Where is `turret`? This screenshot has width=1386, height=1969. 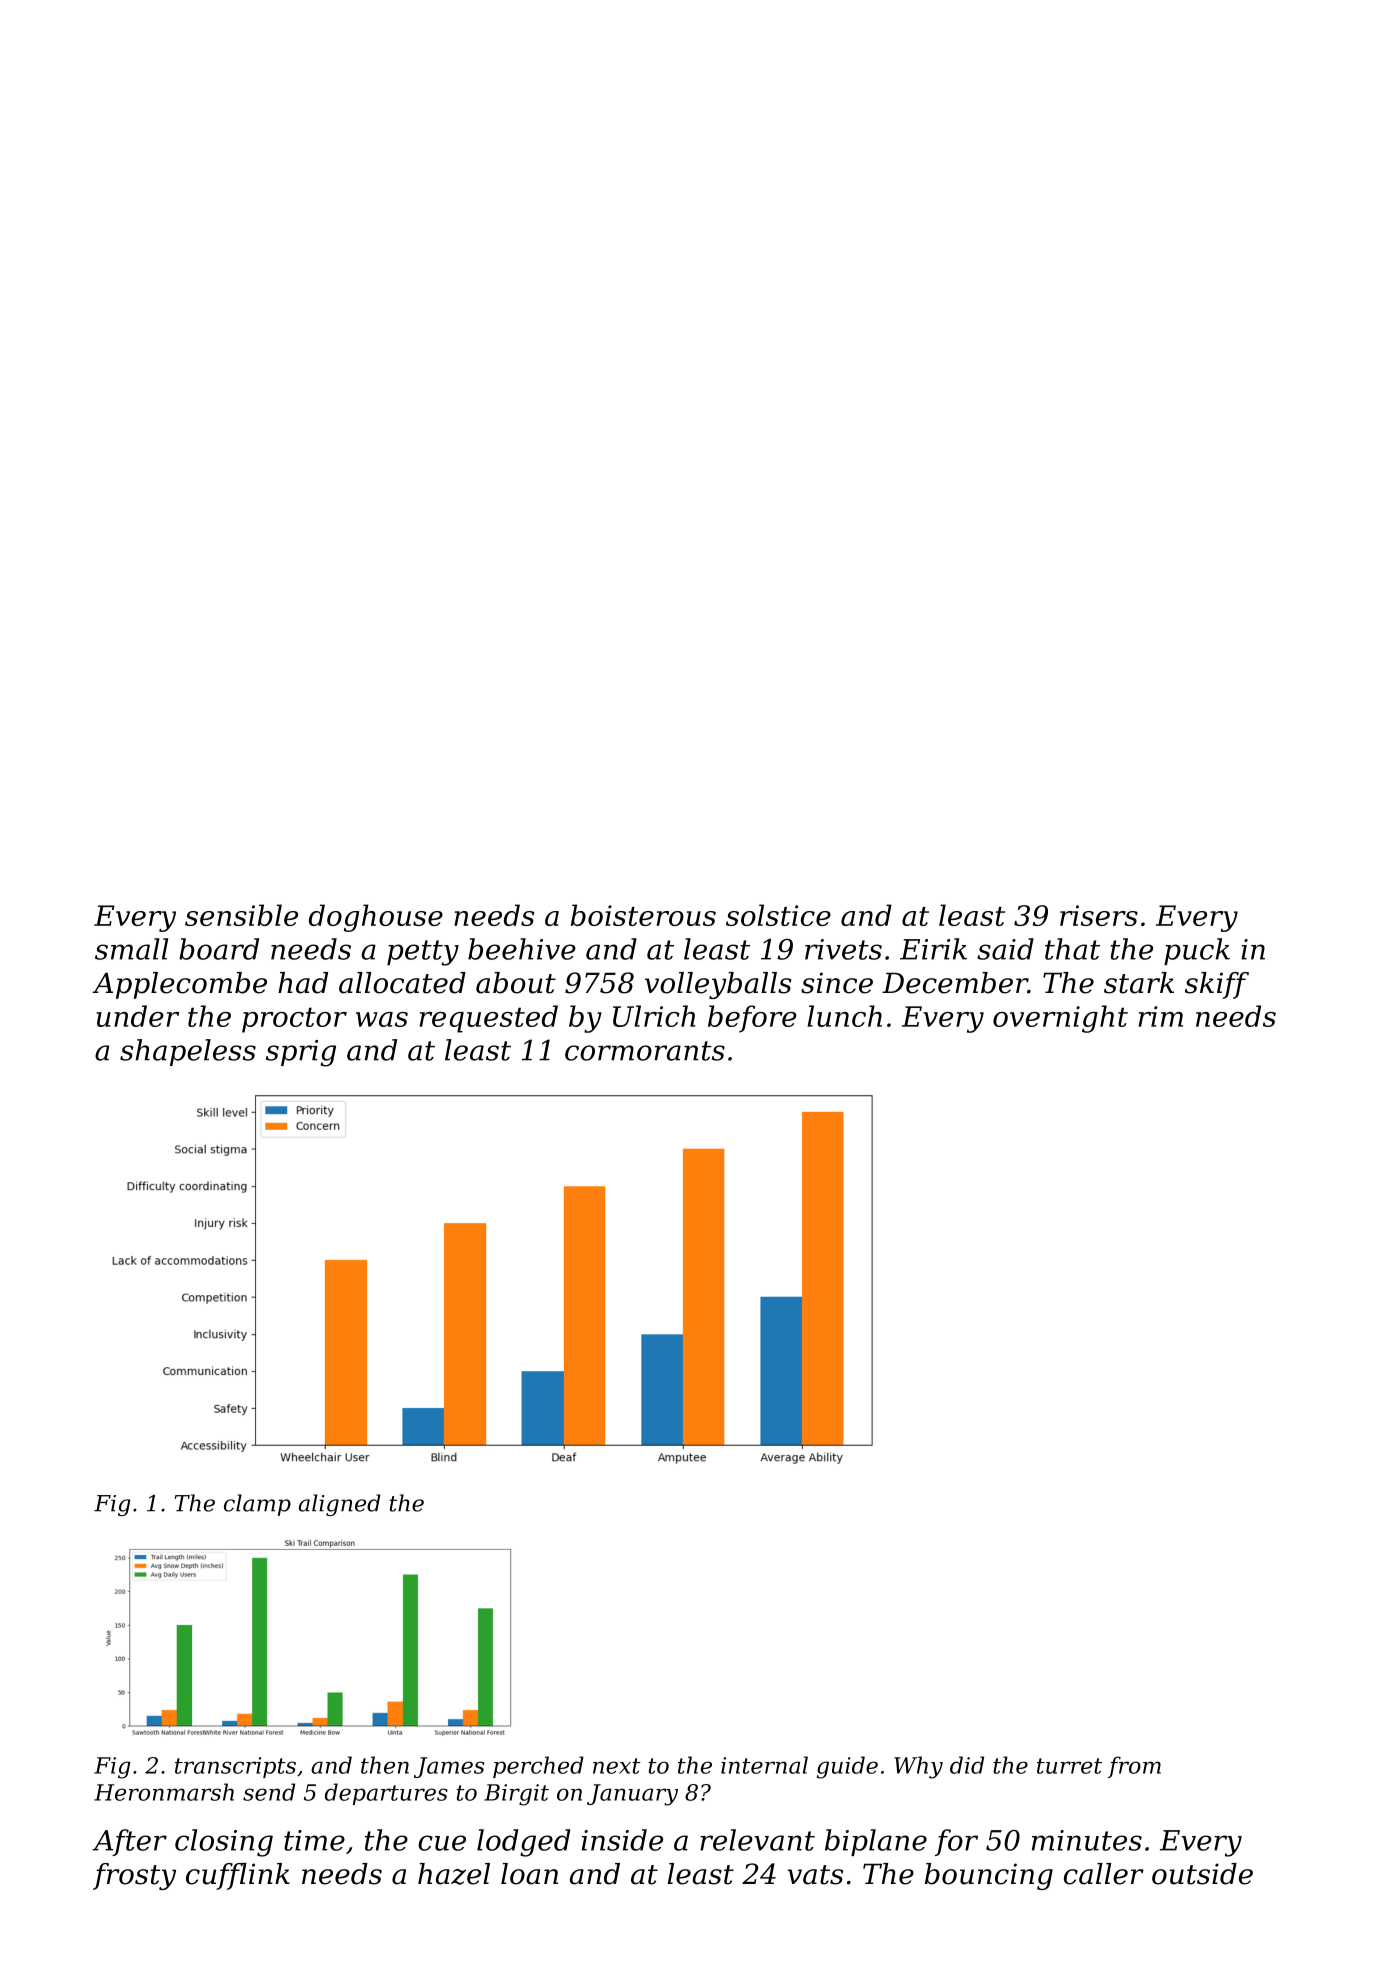 turret is located at coordinates (1069, 1766).
